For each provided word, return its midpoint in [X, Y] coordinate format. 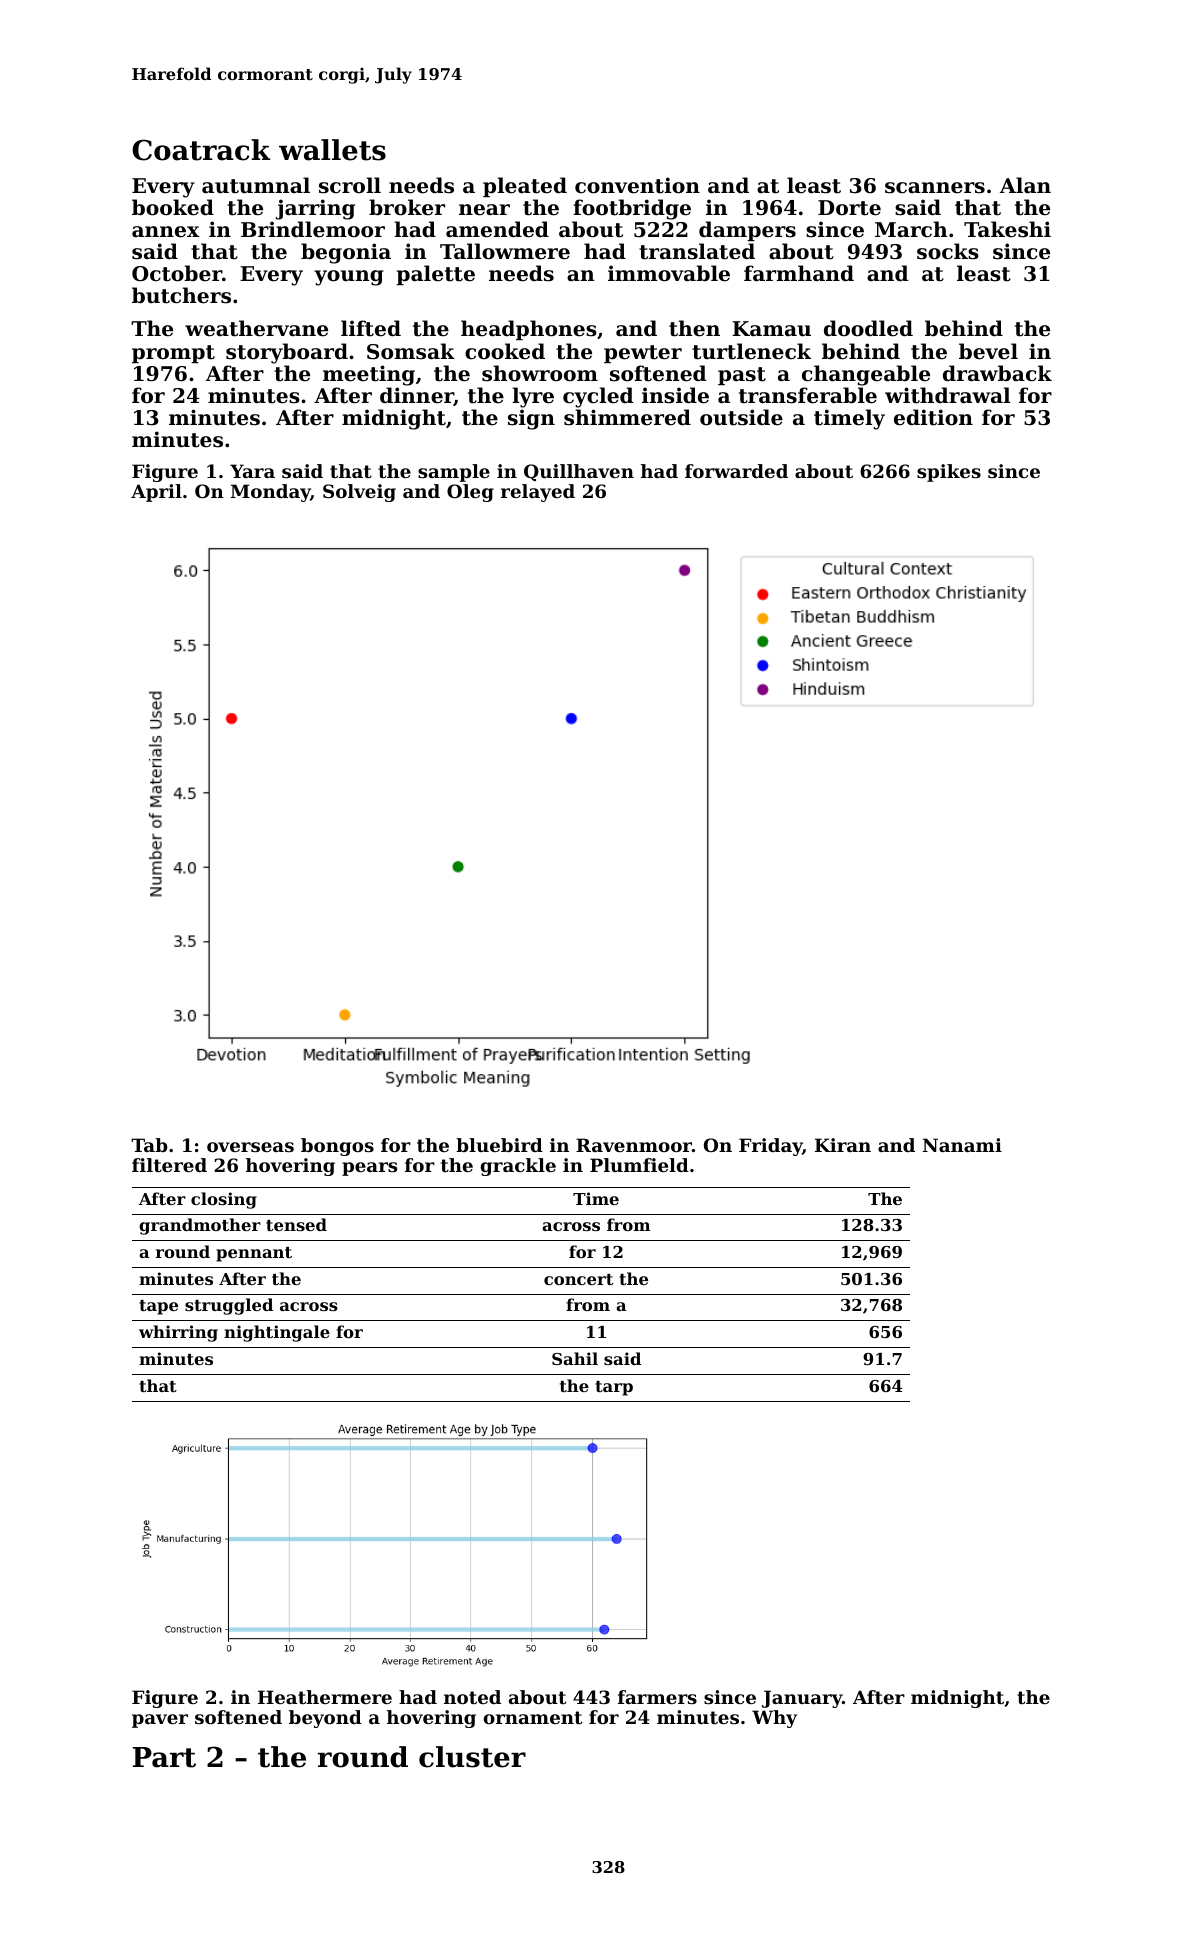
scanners [935, 188]
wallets [332, 150]
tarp [614, 1388]
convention [637, 185]
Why [774, 1719]
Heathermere [325, 1697]
